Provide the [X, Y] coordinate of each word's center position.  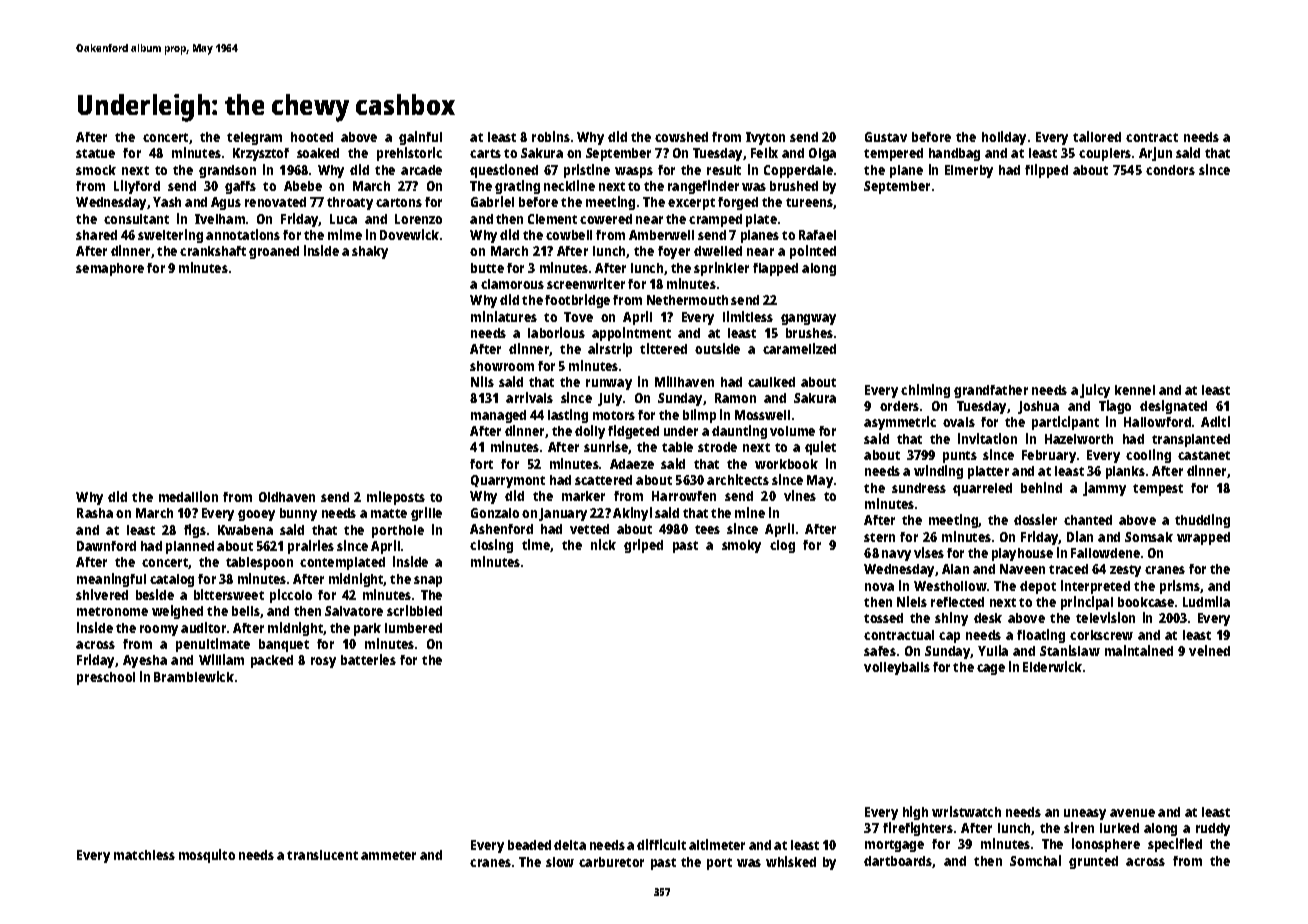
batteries [368, 659]
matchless [144, 855]
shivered [102, 594]
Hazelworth [1079, 439]
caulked [771, 382]
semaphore [110, 269]
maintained [1139, 650]
